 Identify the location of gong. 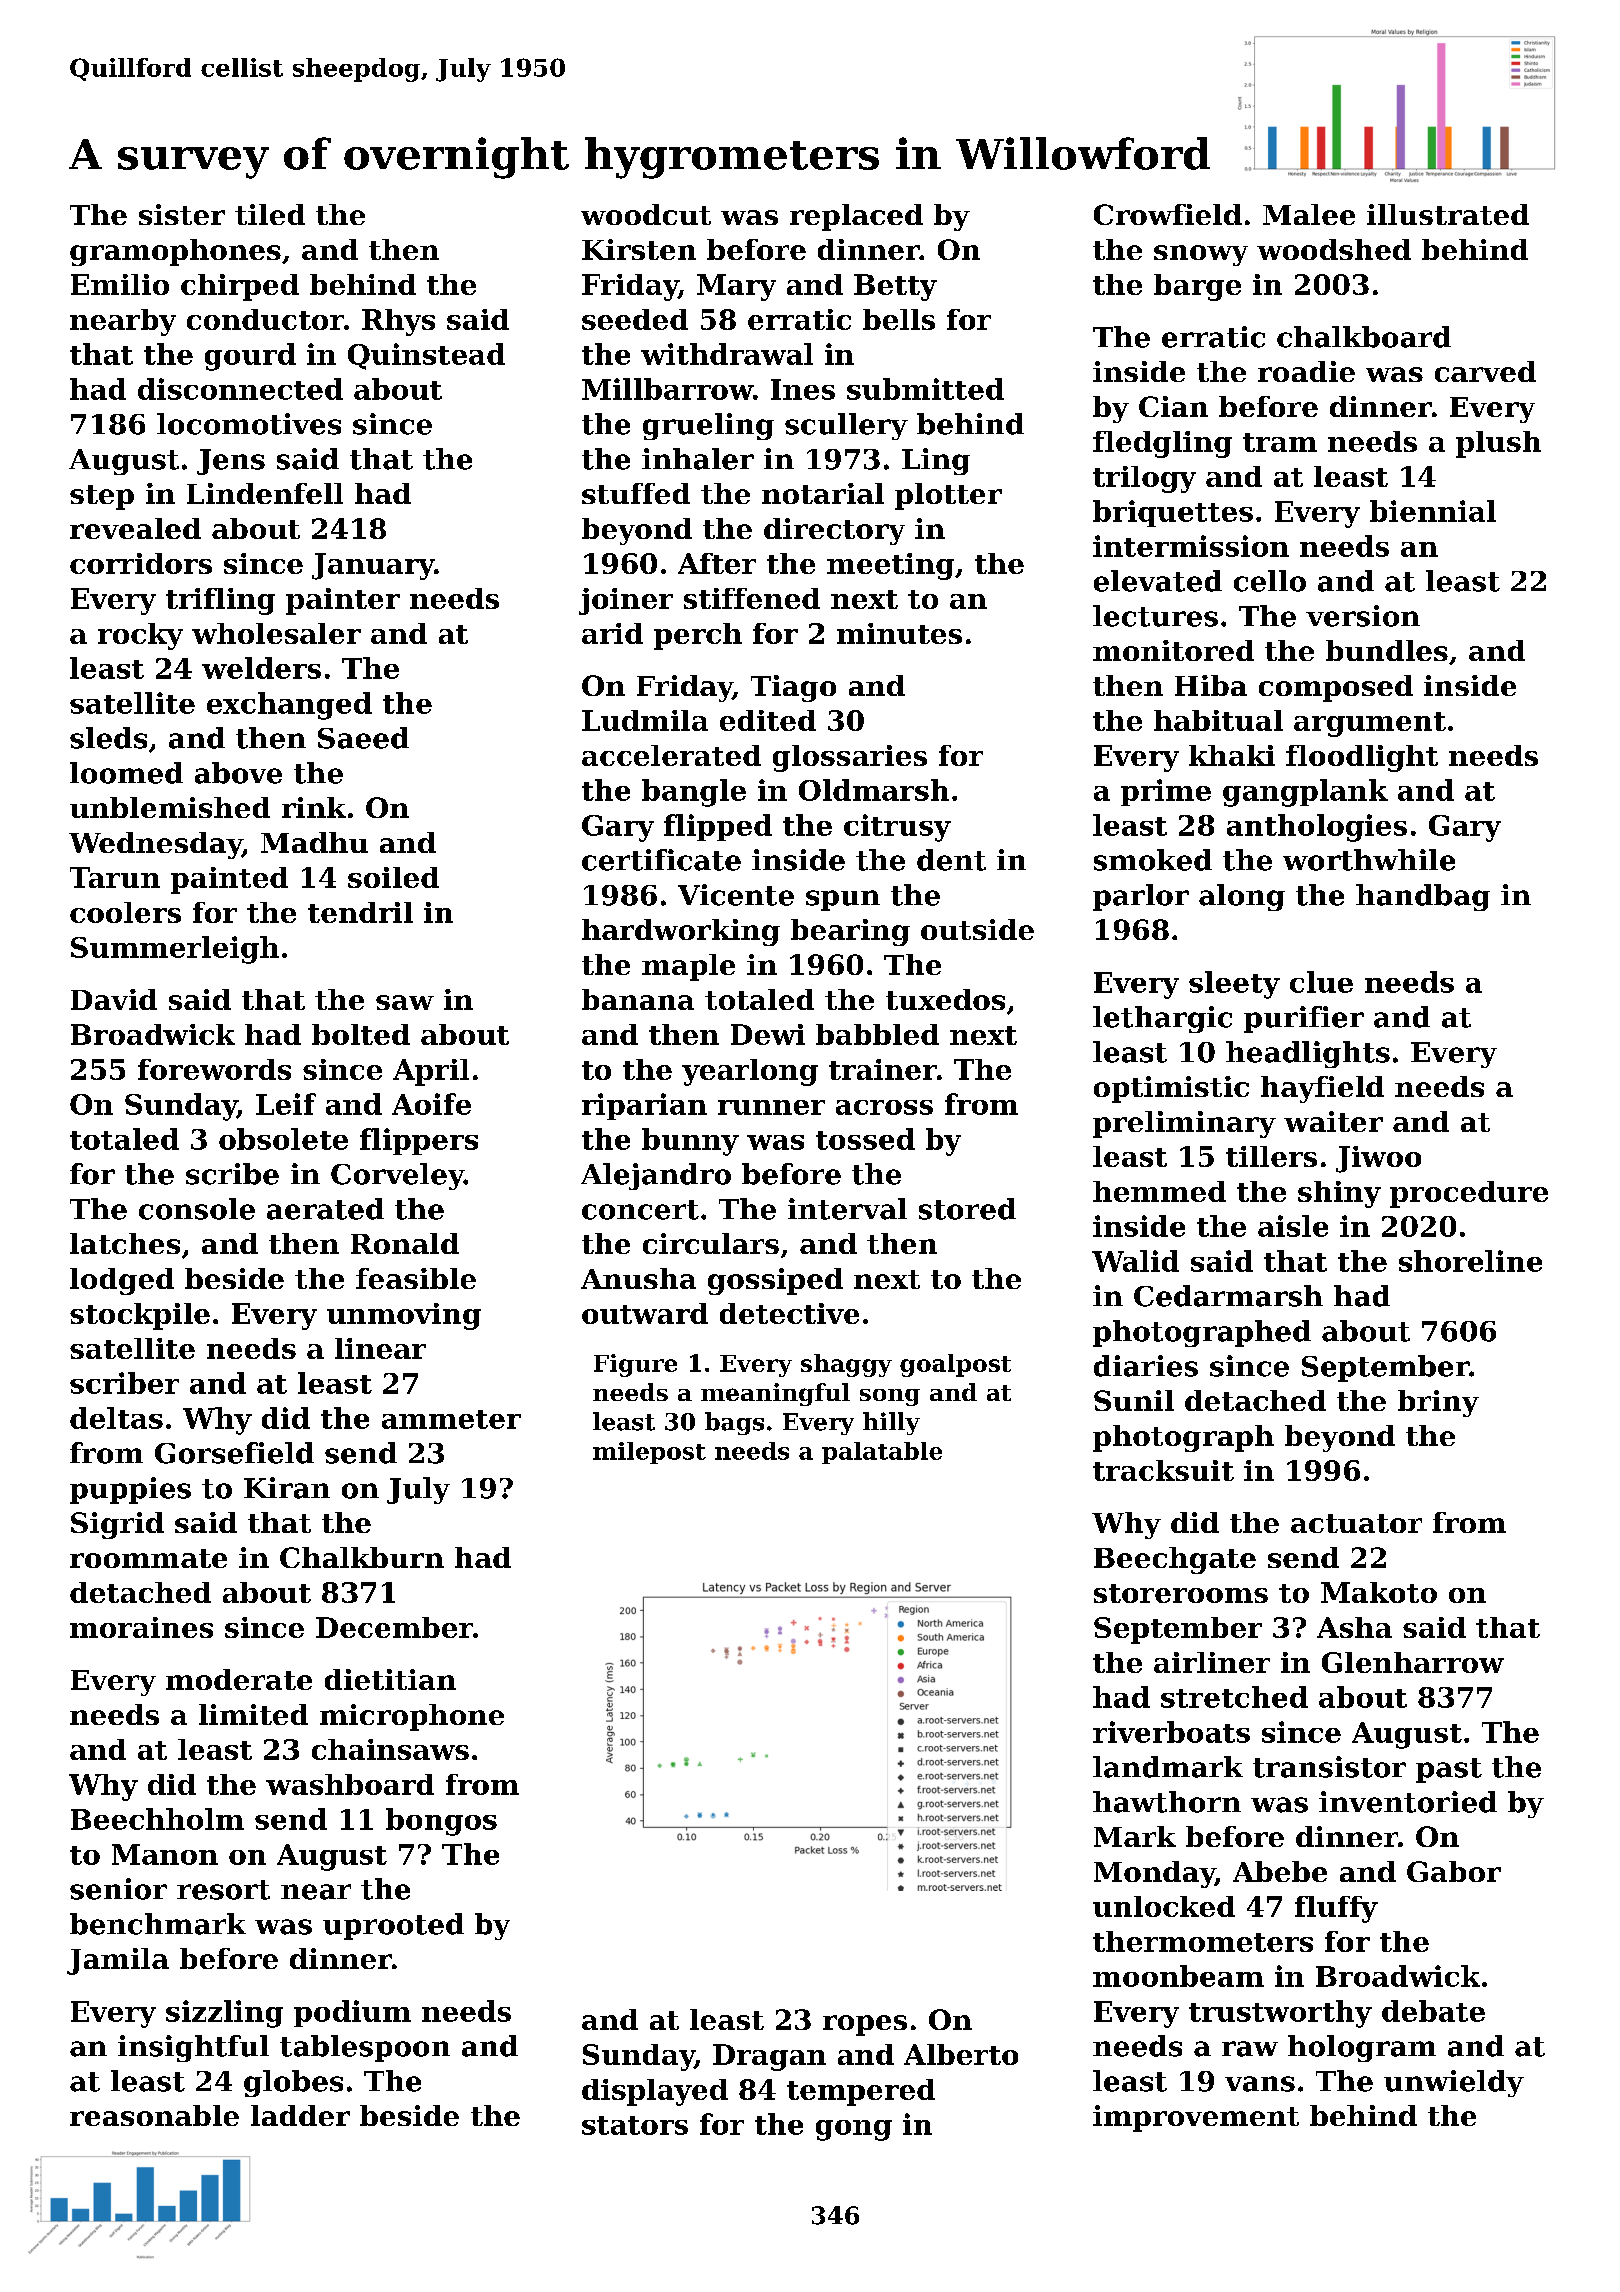
(854, 2130).
